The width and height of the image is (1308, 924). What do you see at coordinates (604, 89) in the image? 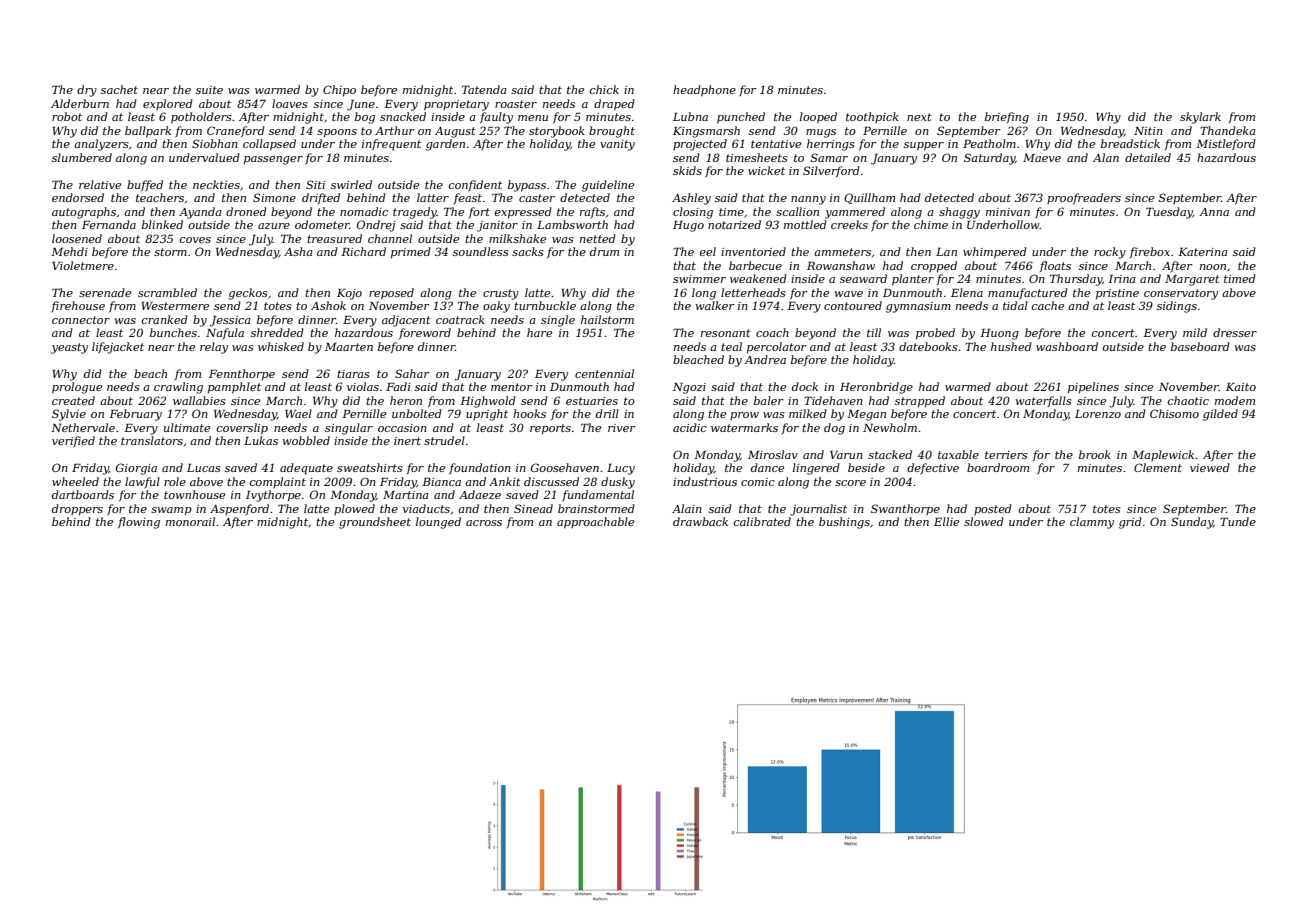
I see `chick` at bounding box center [604, 89].
